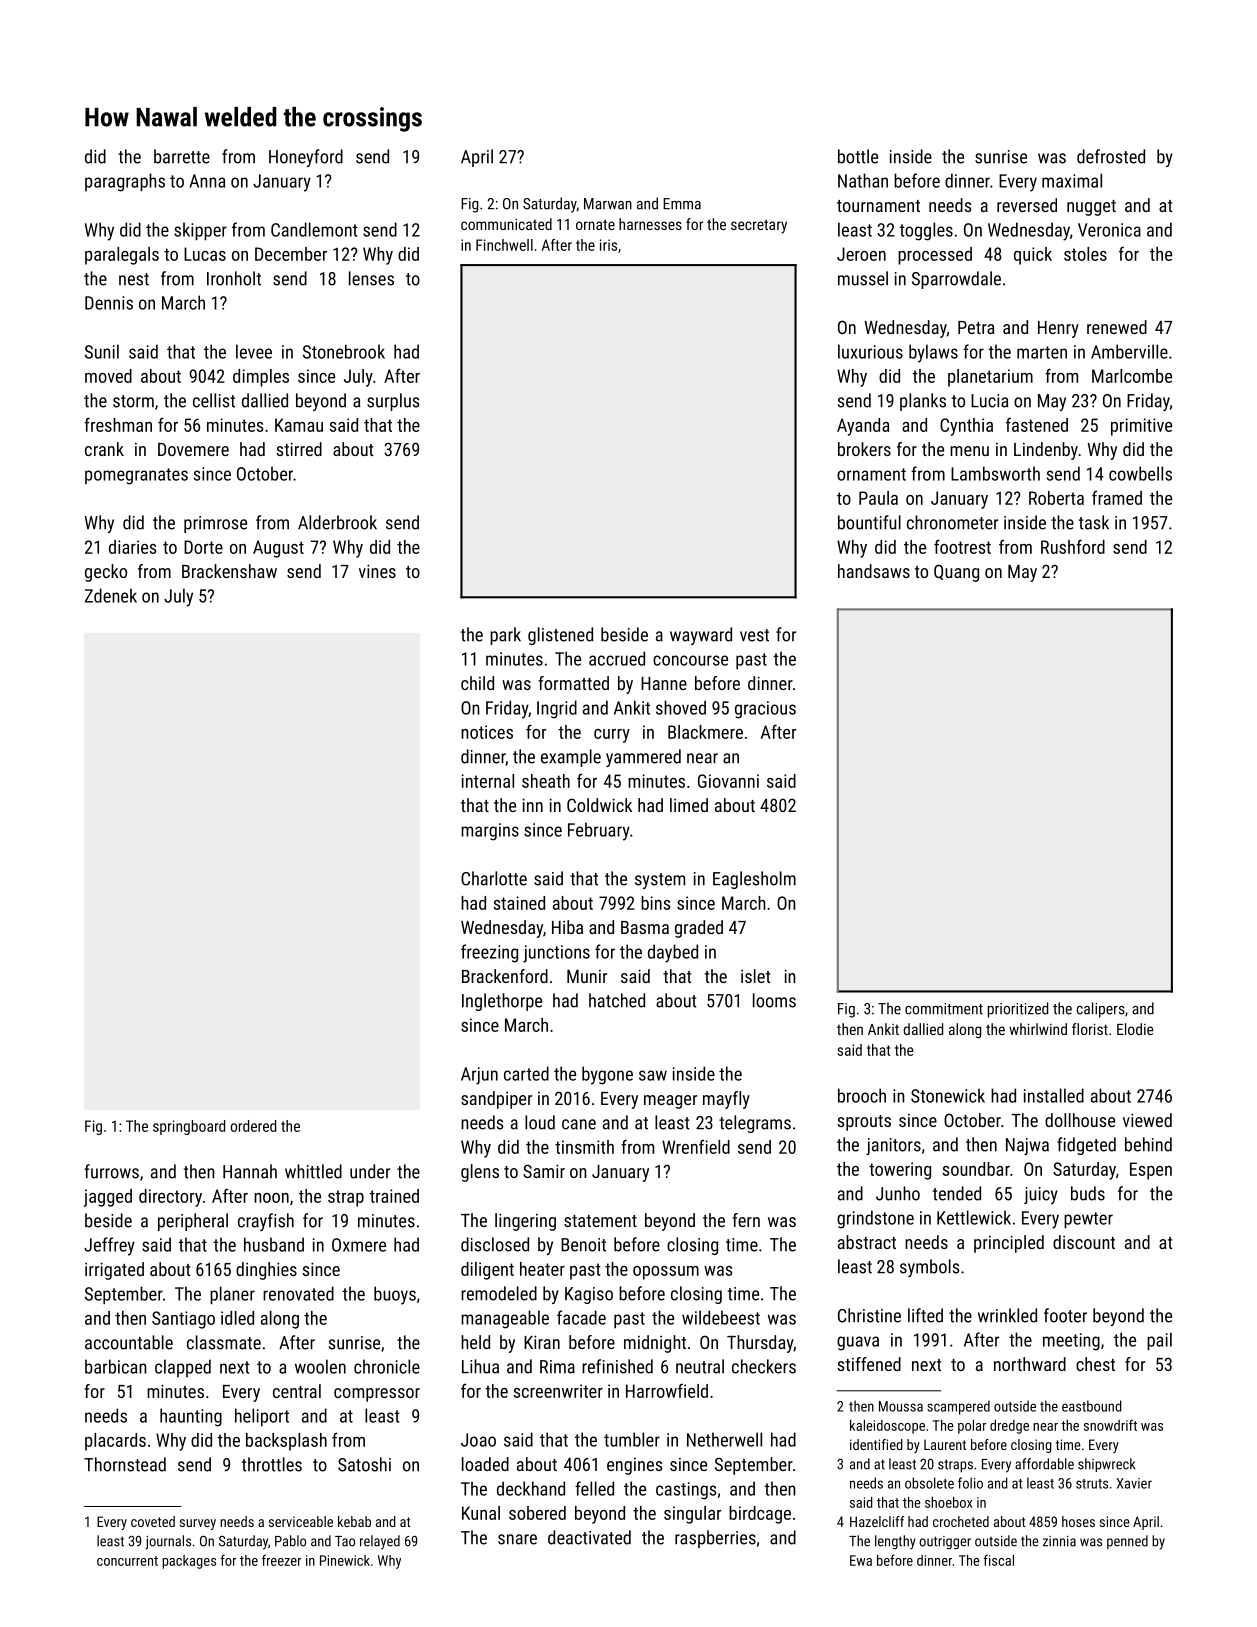 The height and width of the screenshot is (1627, 1257). What do you see at coordinates (254, 351) in the screenshot?
I see `levee` at bounding box center [254, 351].
